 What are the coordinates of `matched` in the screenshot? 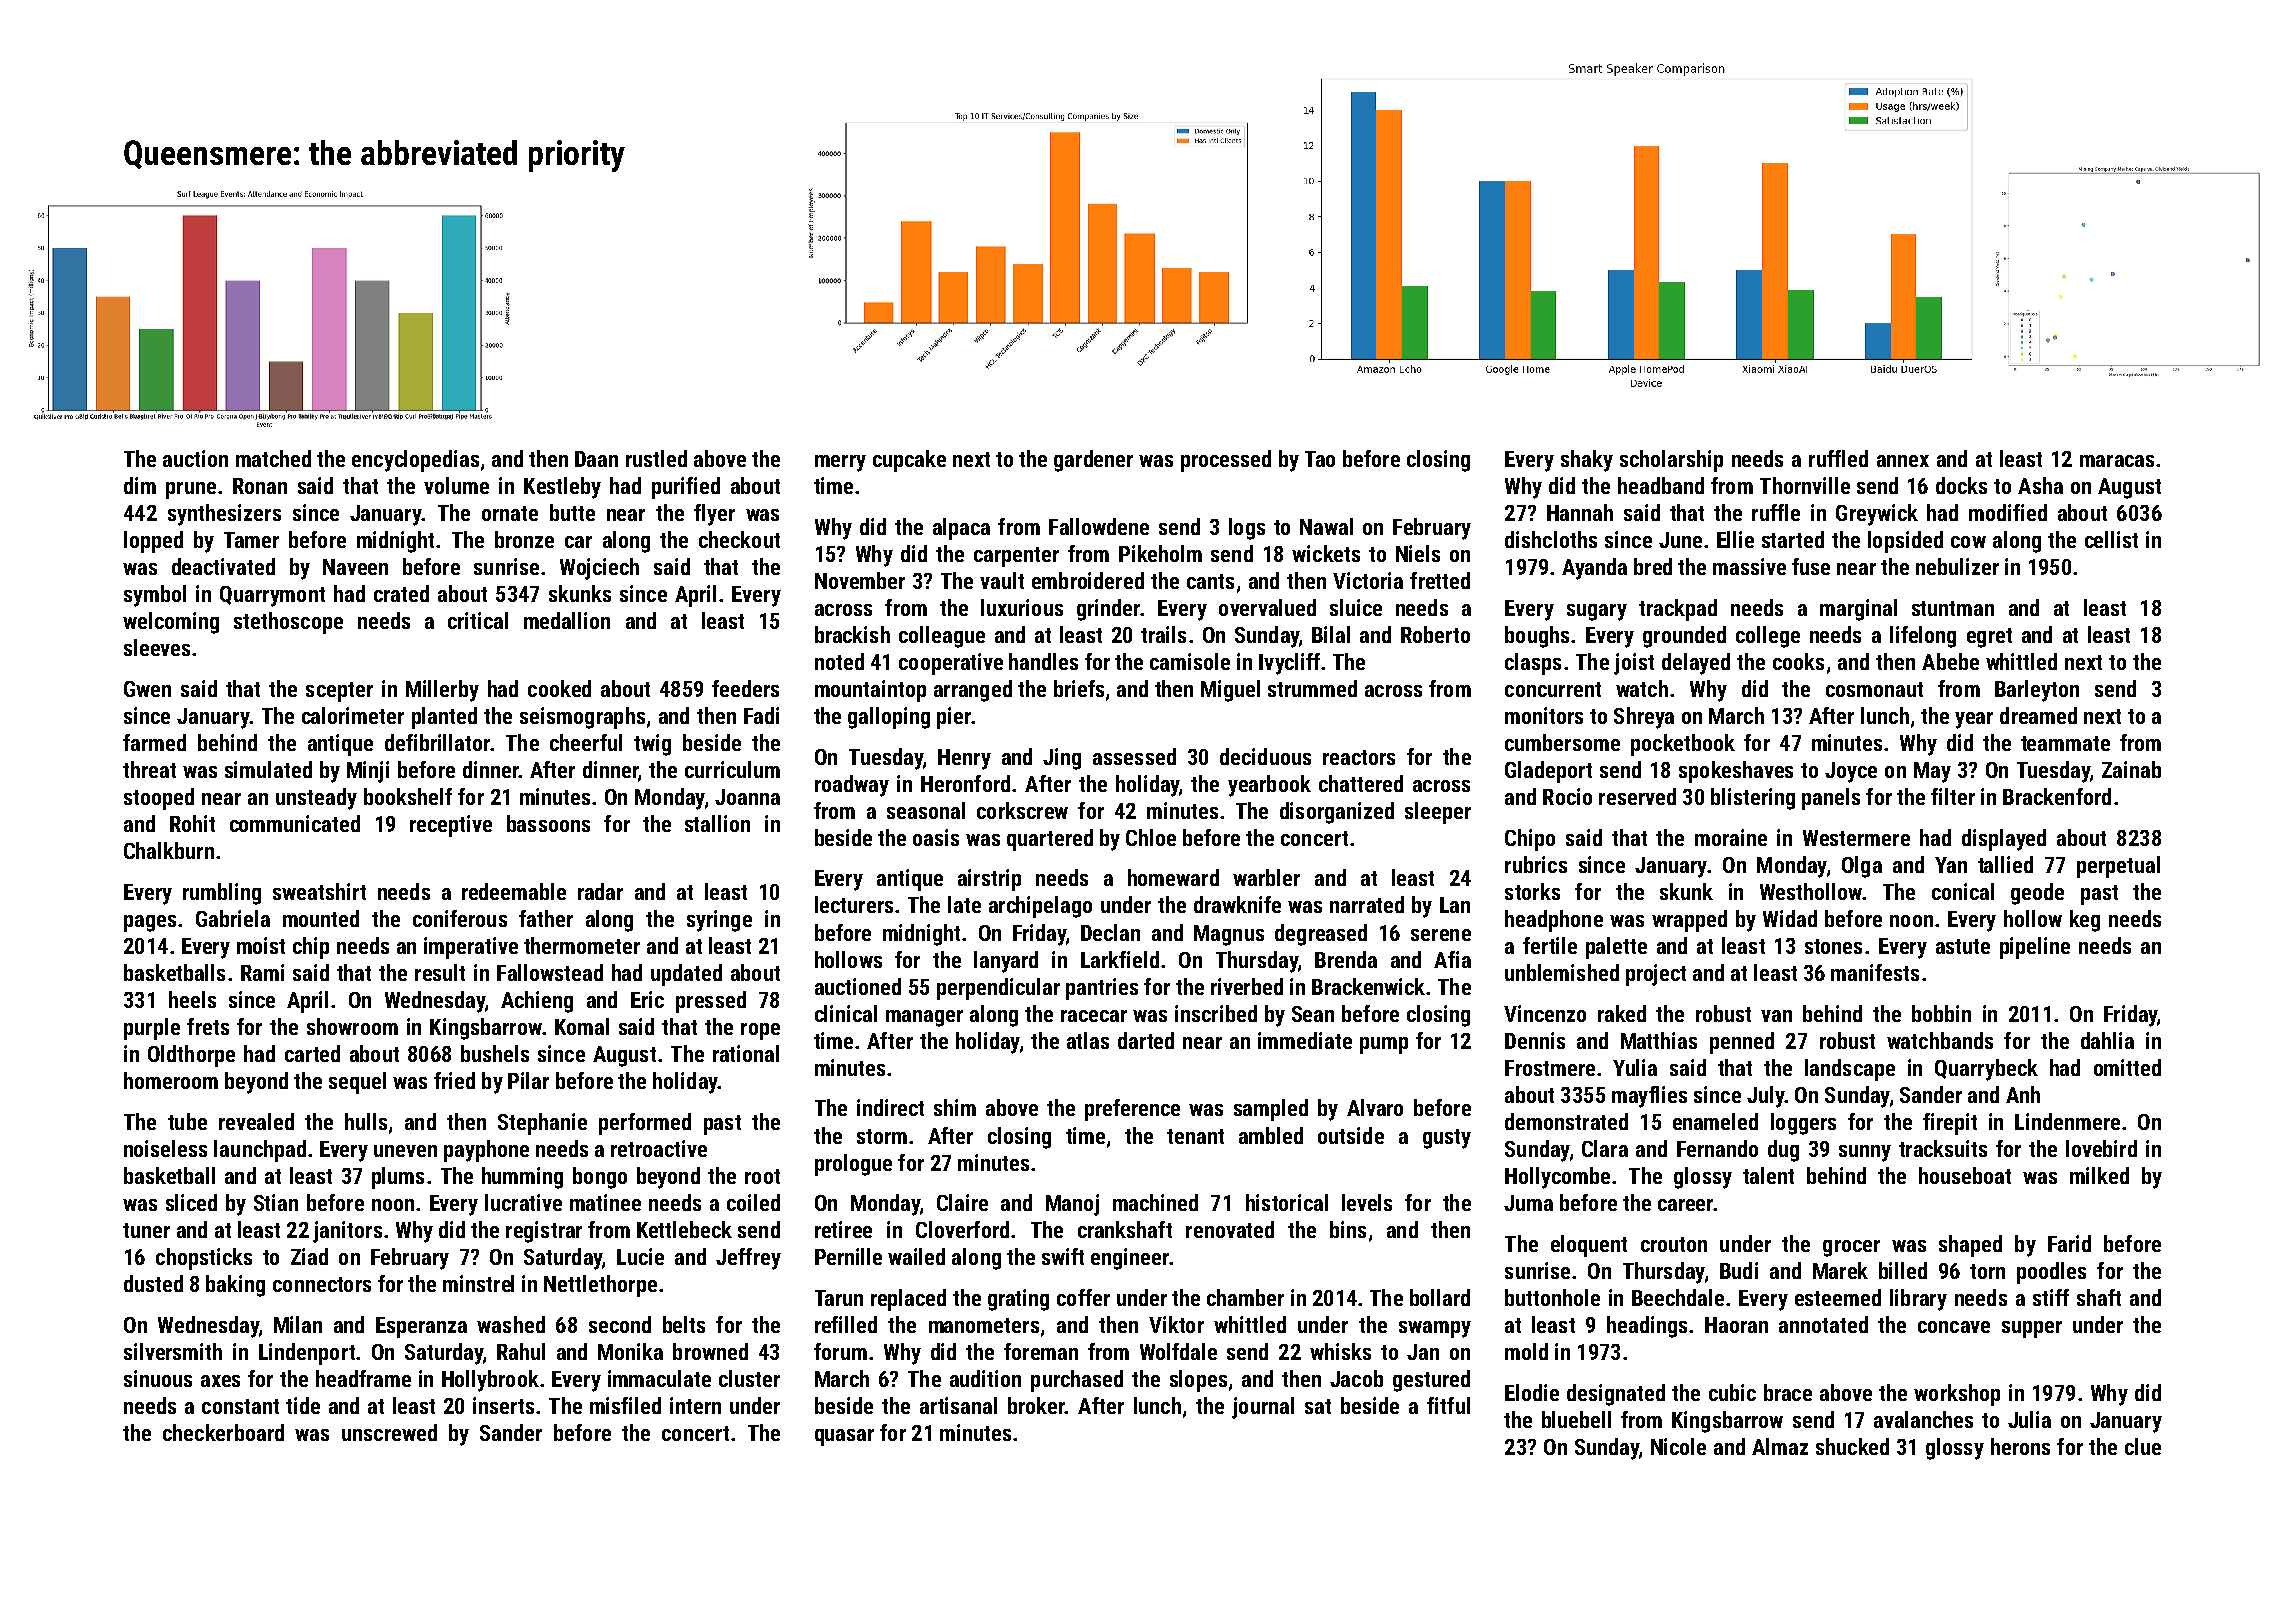 It's located at (273, 458).
